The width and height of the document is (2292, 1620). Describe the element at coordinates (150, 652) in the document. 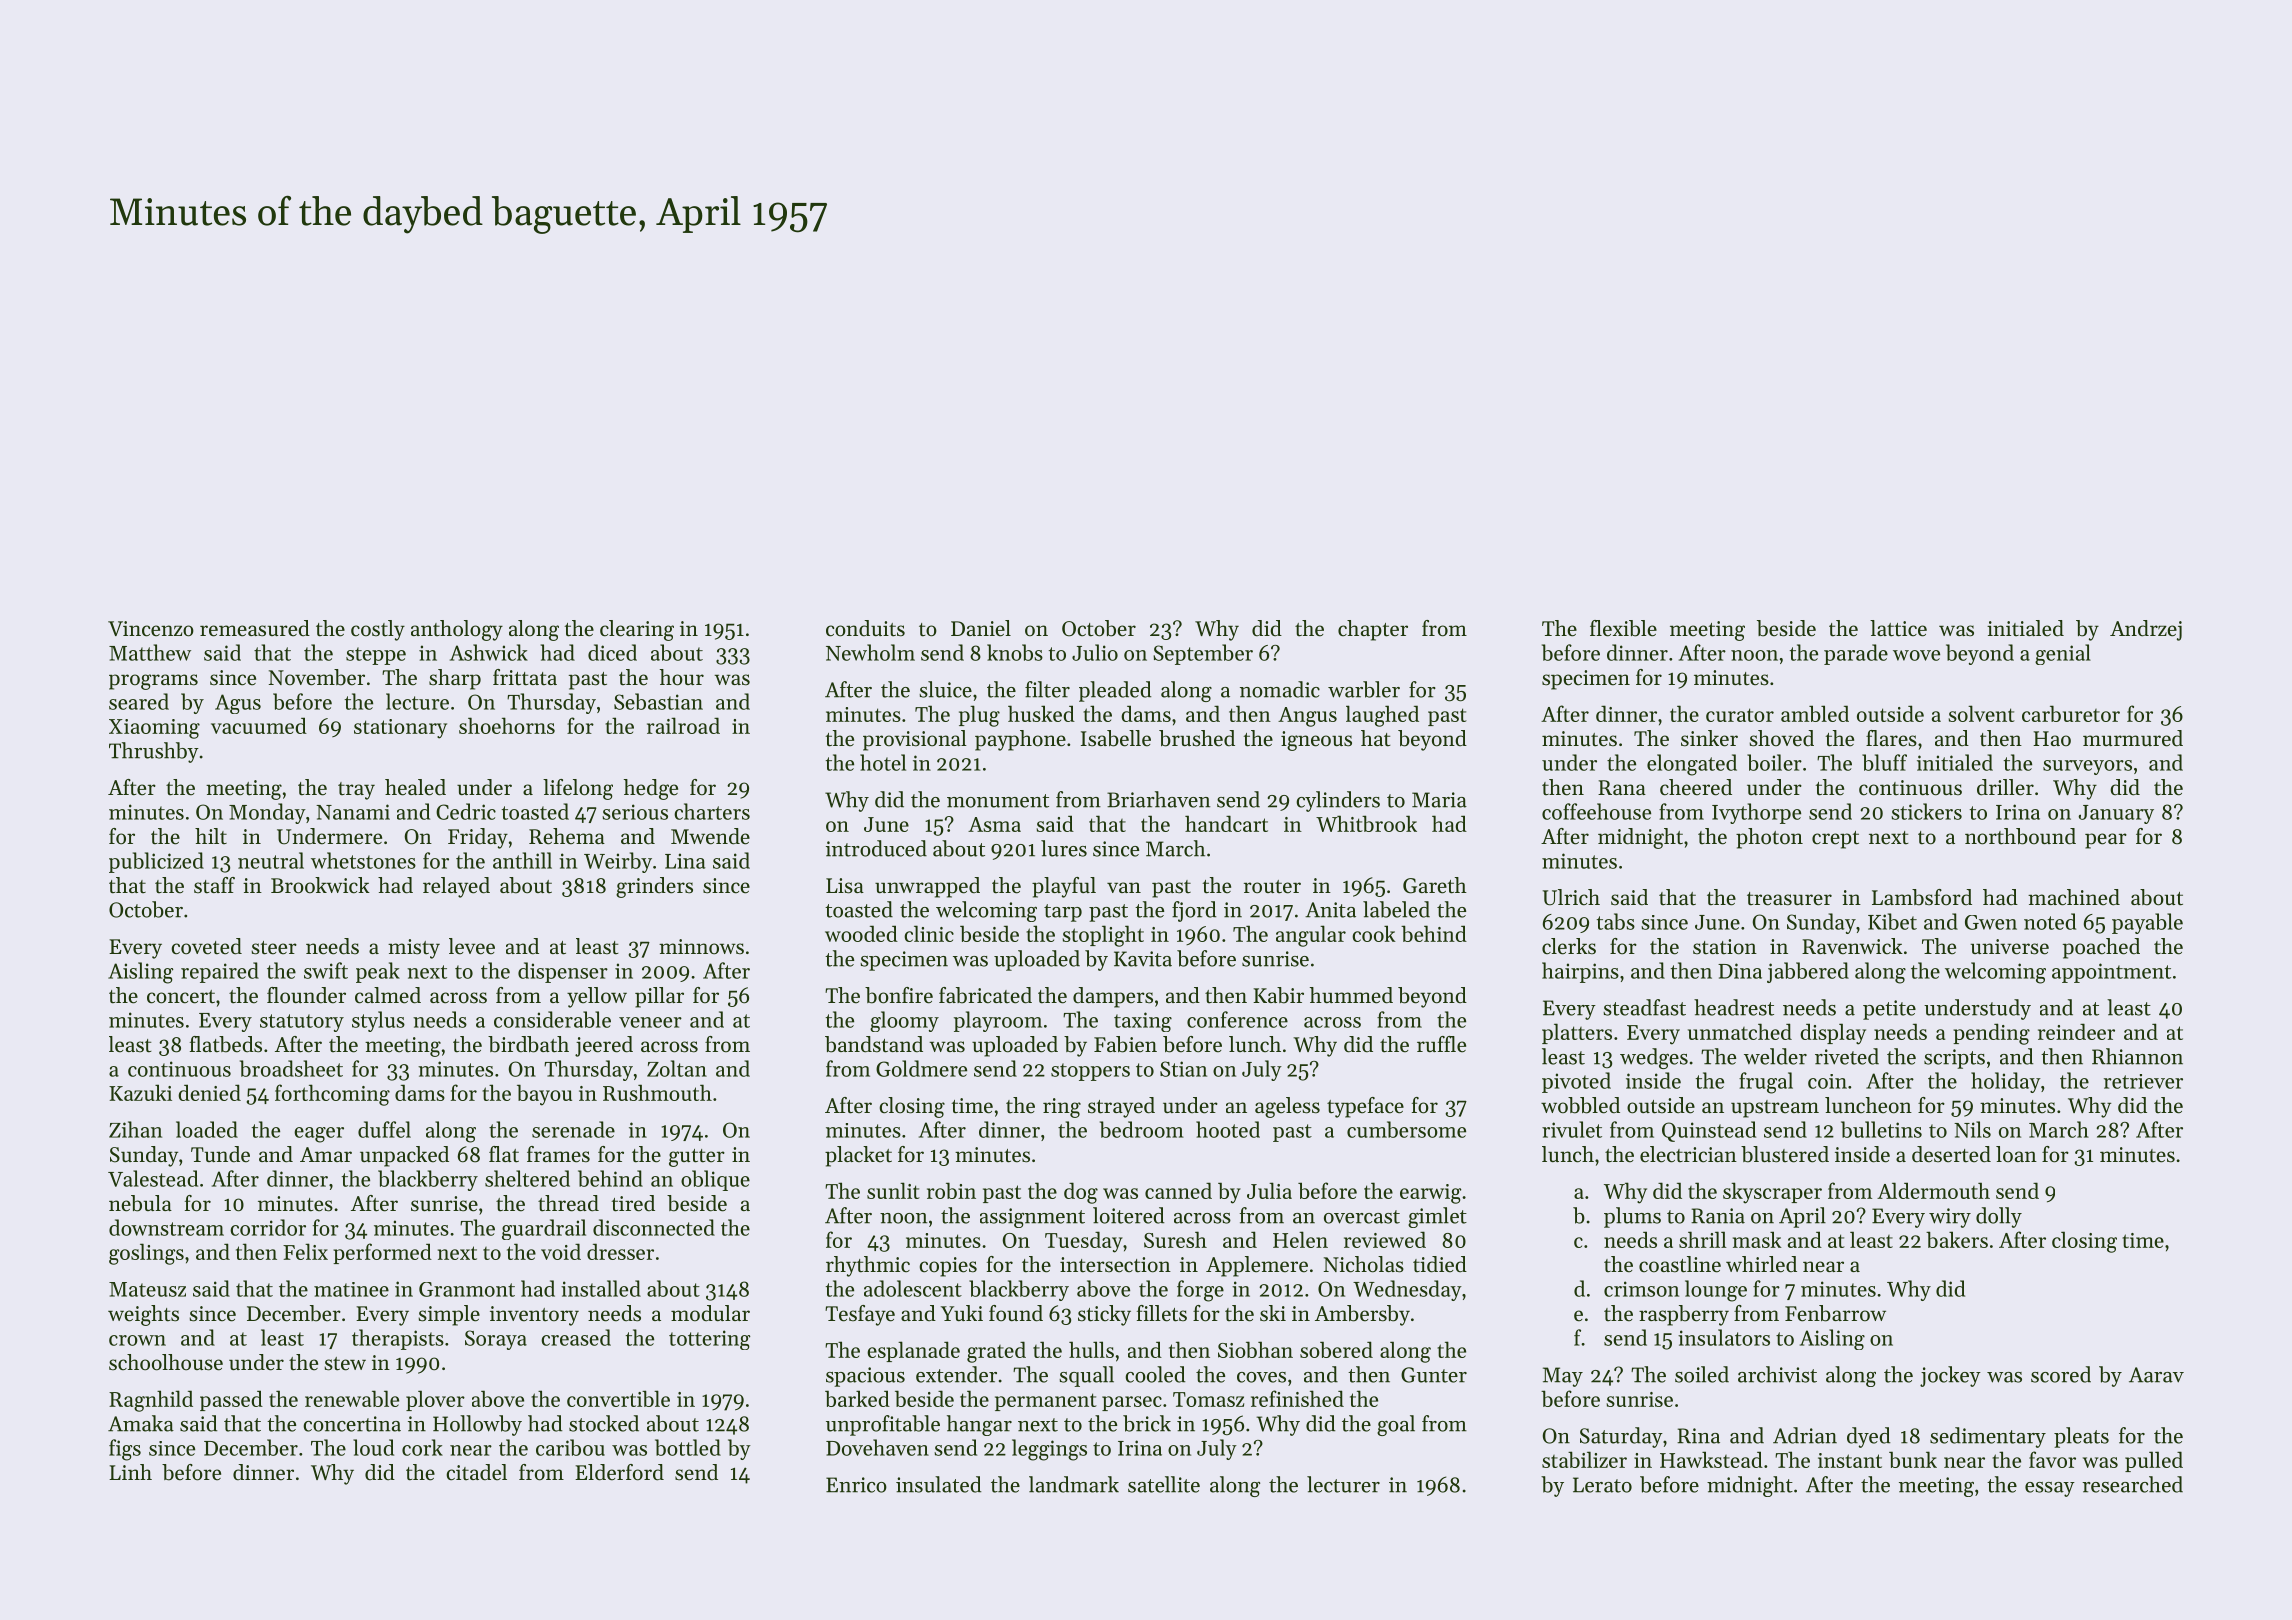

I see `Matthew` at that location.
